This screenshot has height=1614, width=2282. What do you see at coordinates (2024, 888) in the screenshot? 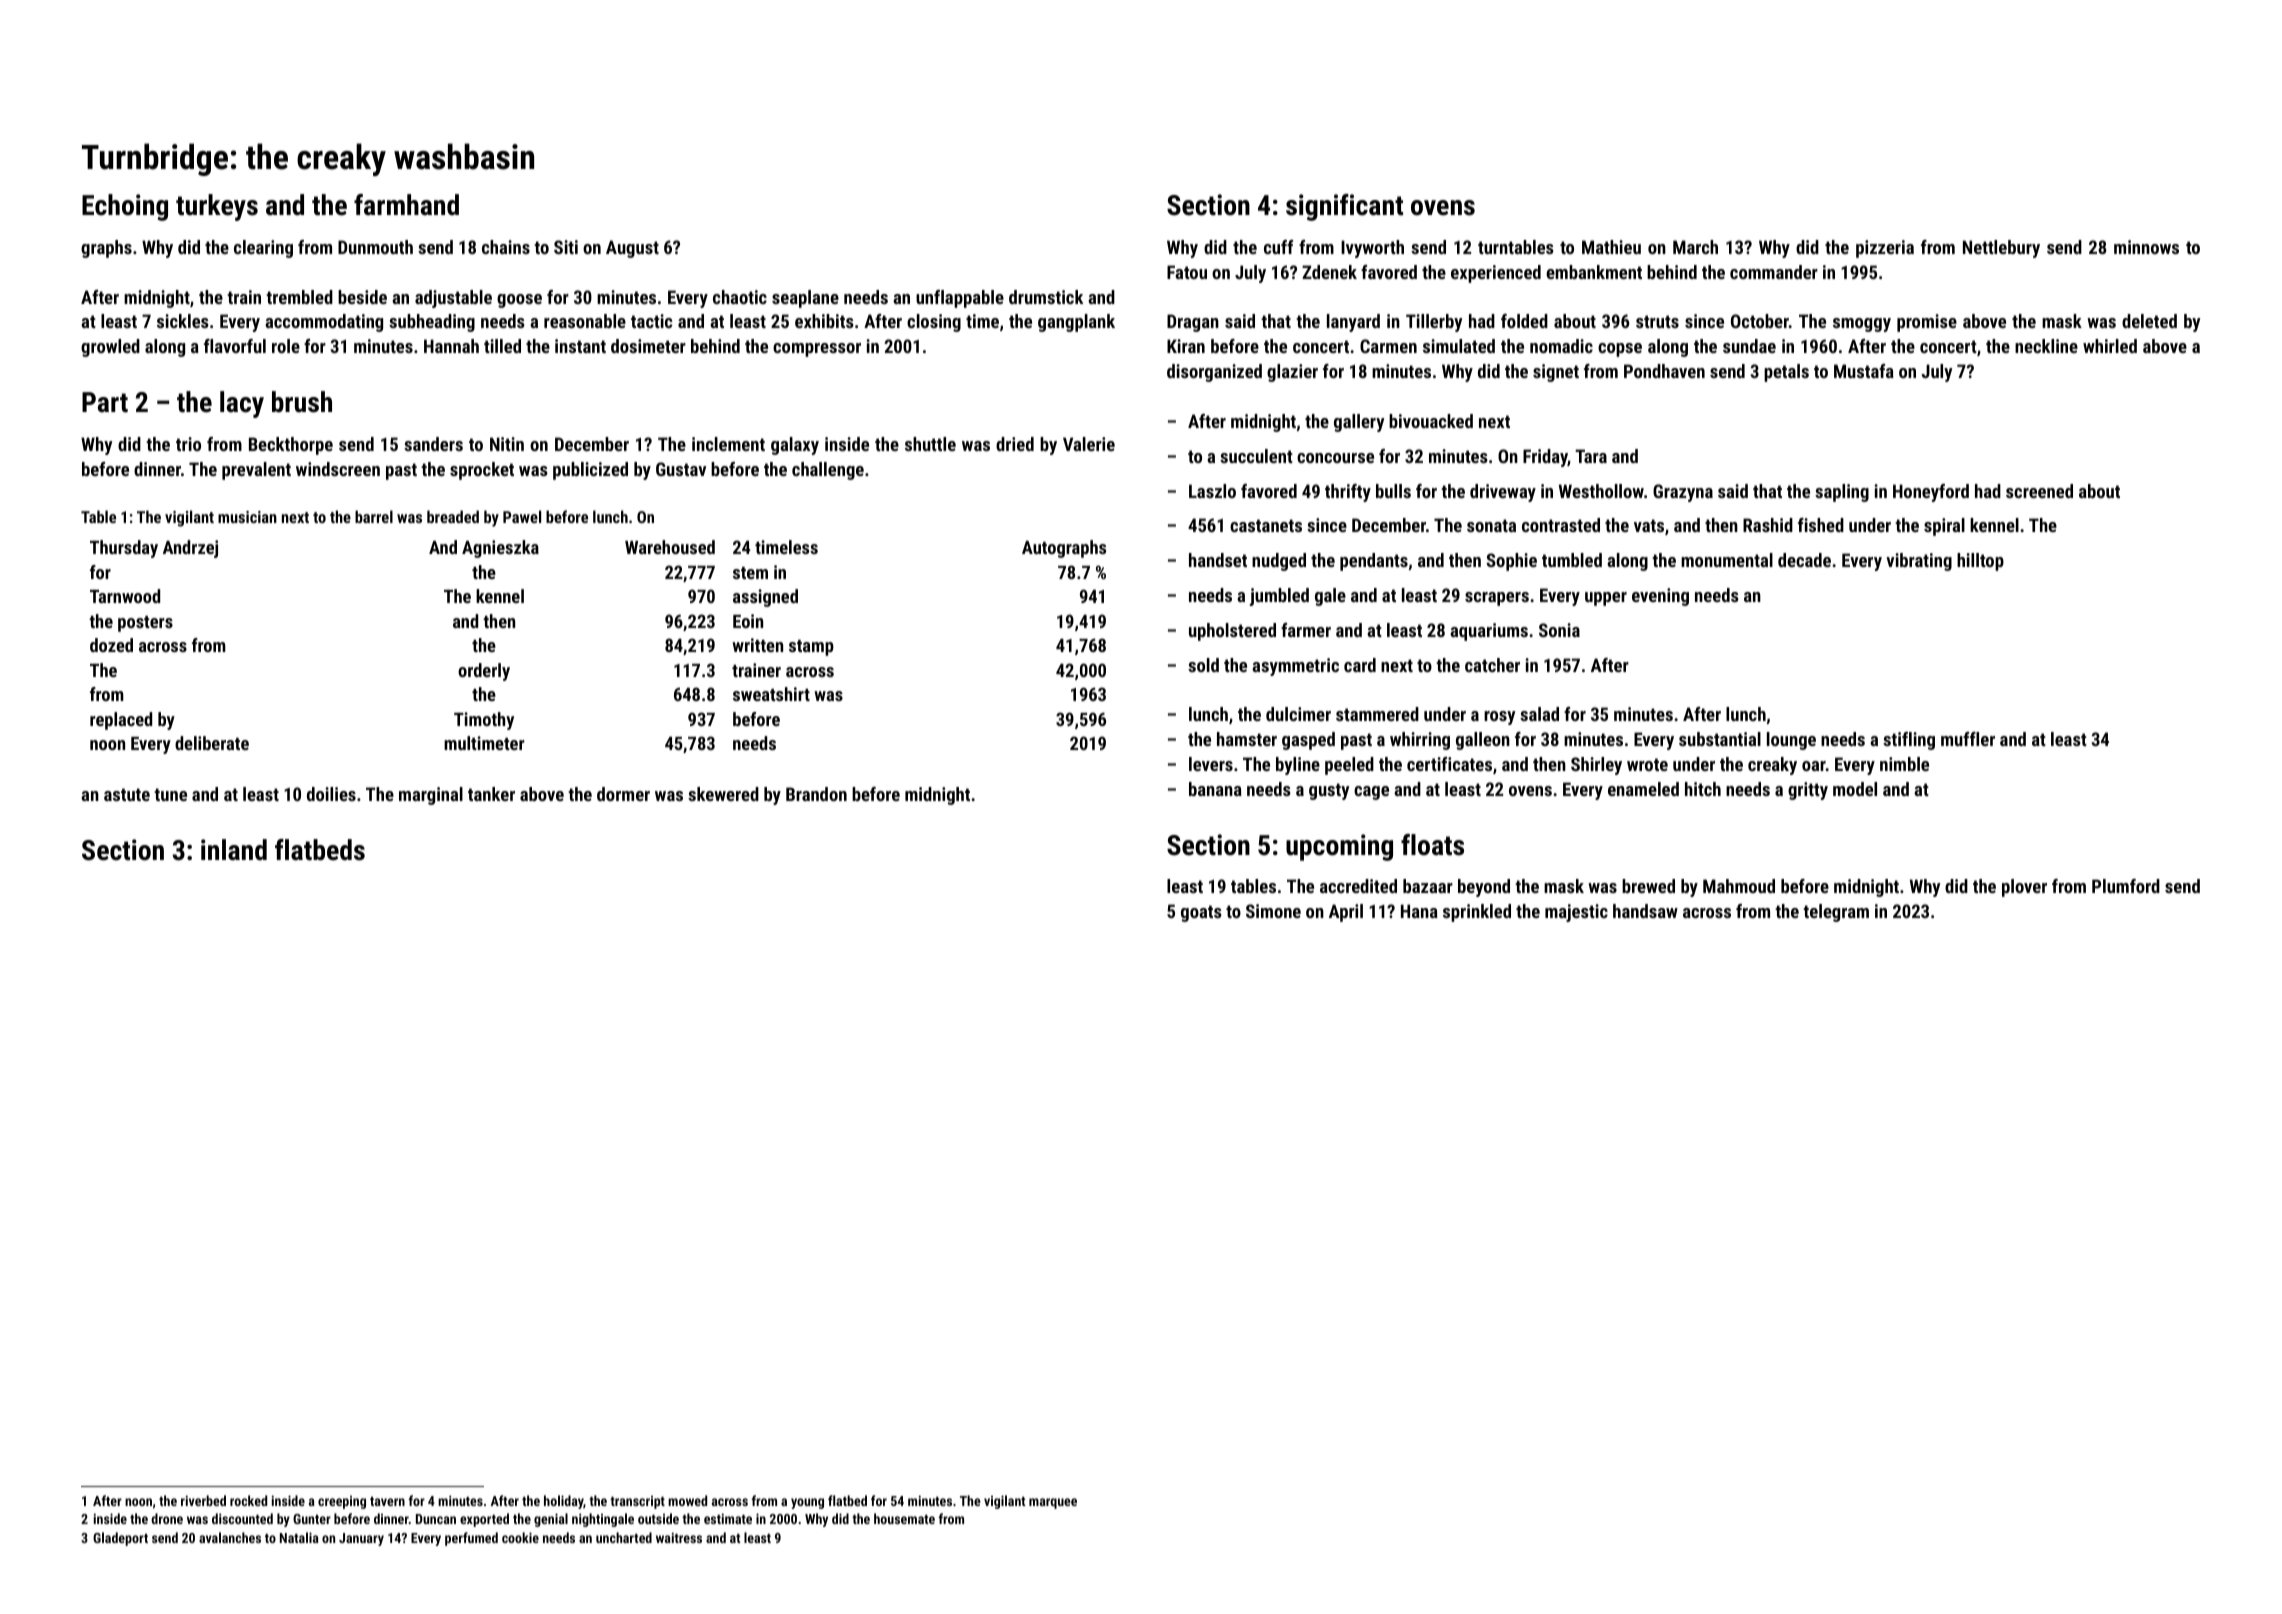
I see `plover` at bounding box center [2024, 888].
